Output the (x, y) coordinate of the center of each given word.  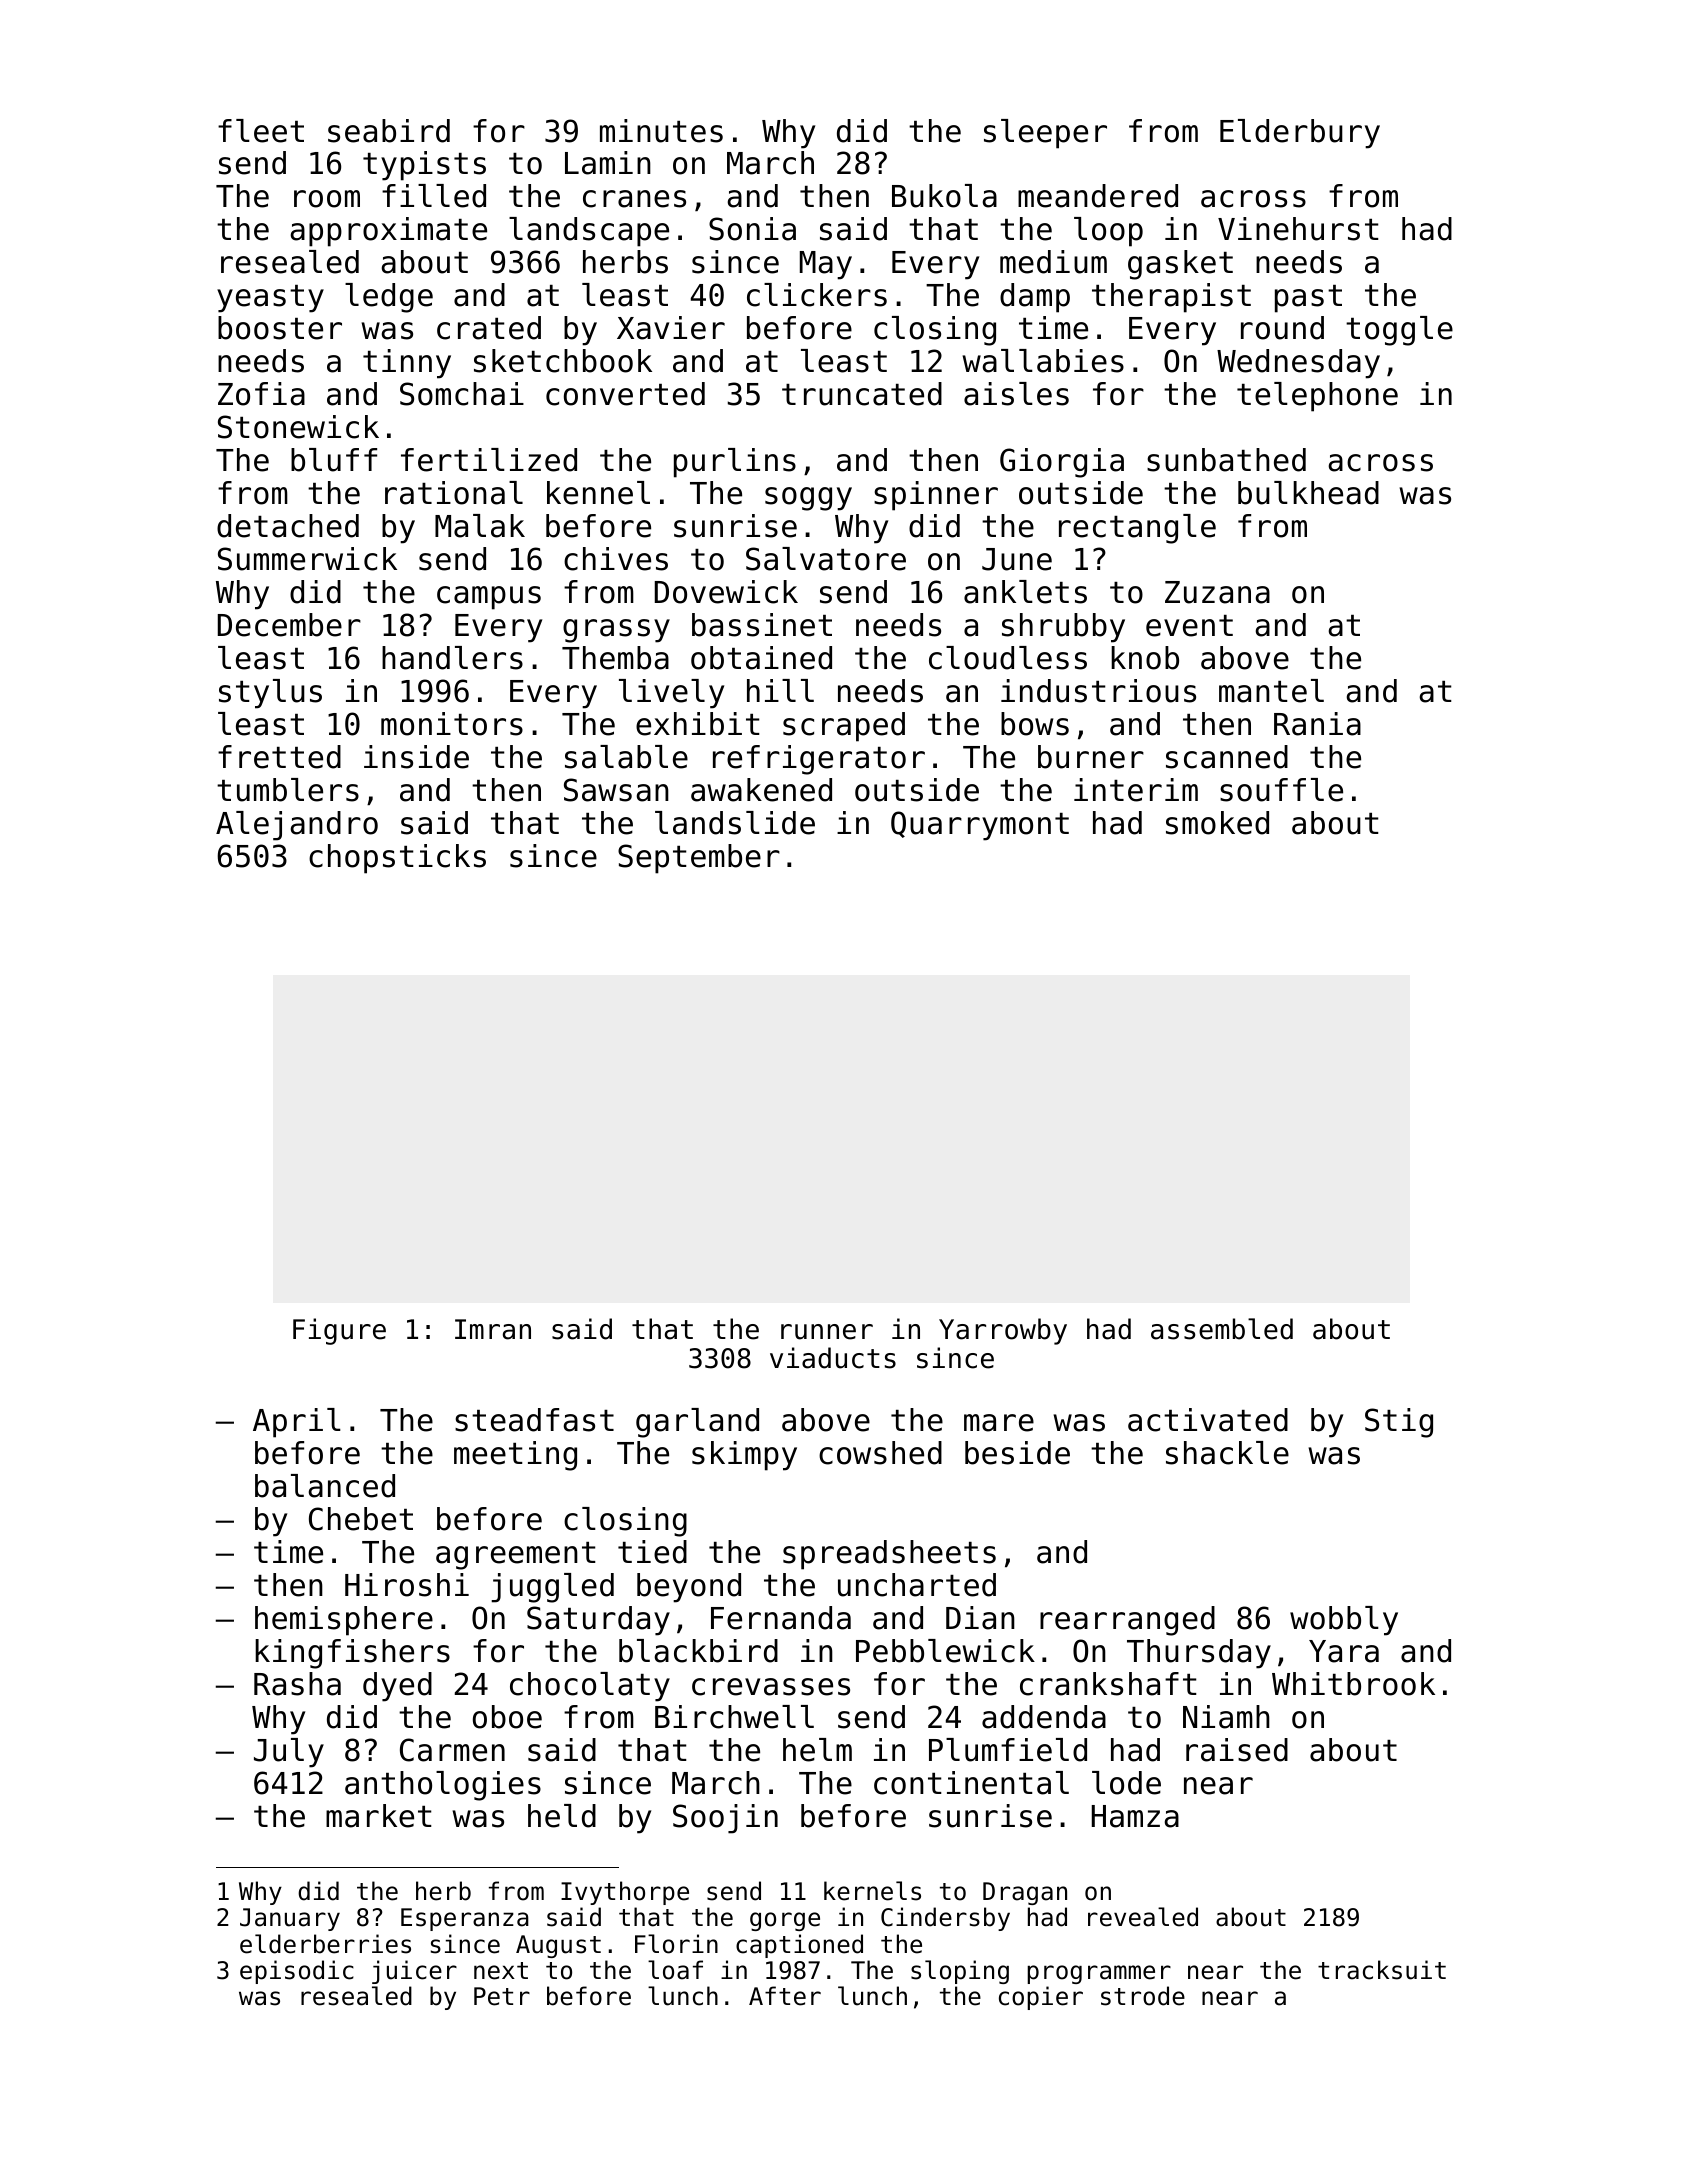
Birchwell (734, 1717)
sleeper (1045, 134)
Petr (502, 1996)
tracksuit (1382, 1970)
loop (1108, 232)
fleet (261, 131)
